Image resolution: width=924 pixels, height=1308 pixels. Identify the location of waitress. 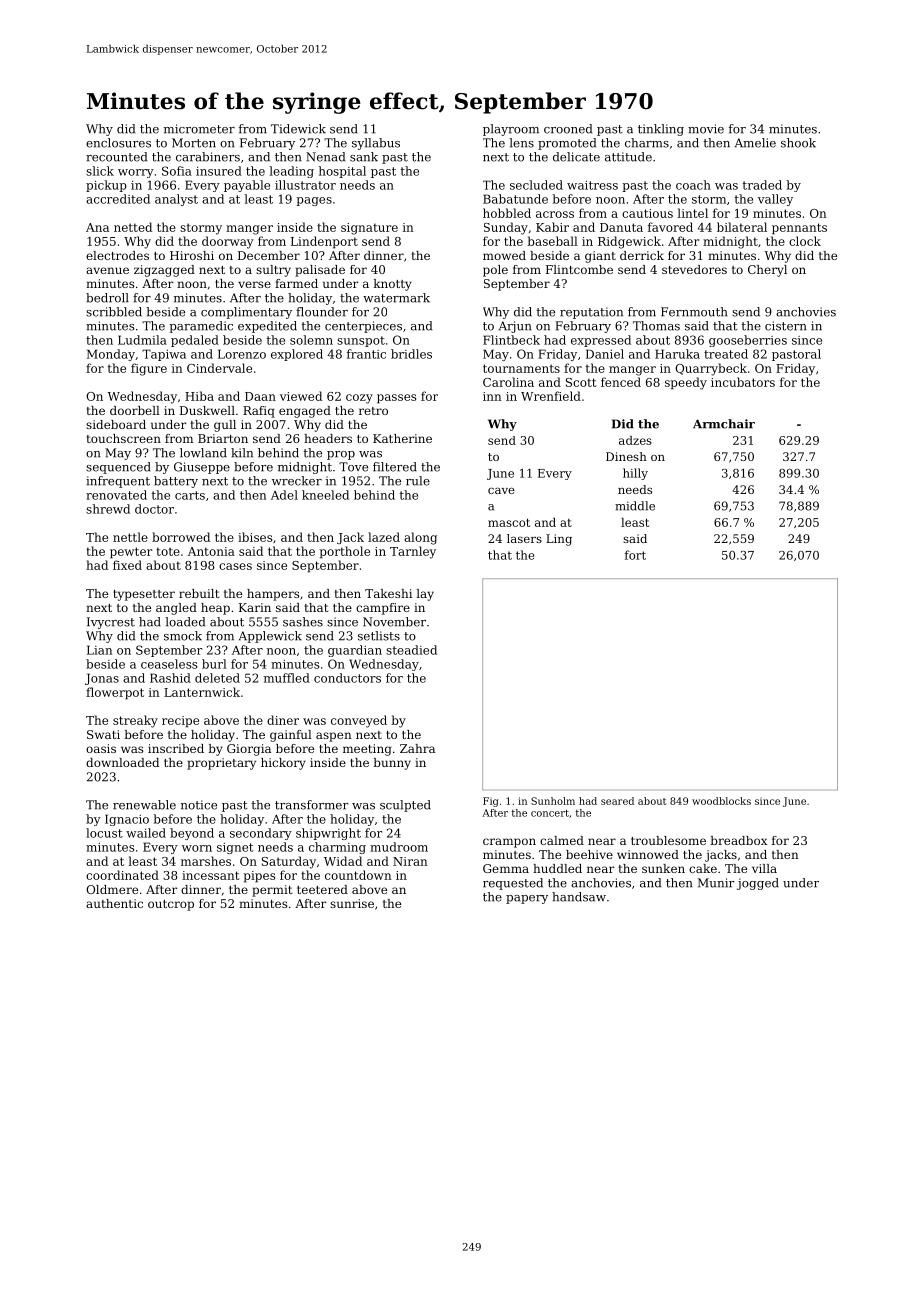
(592, 185).
